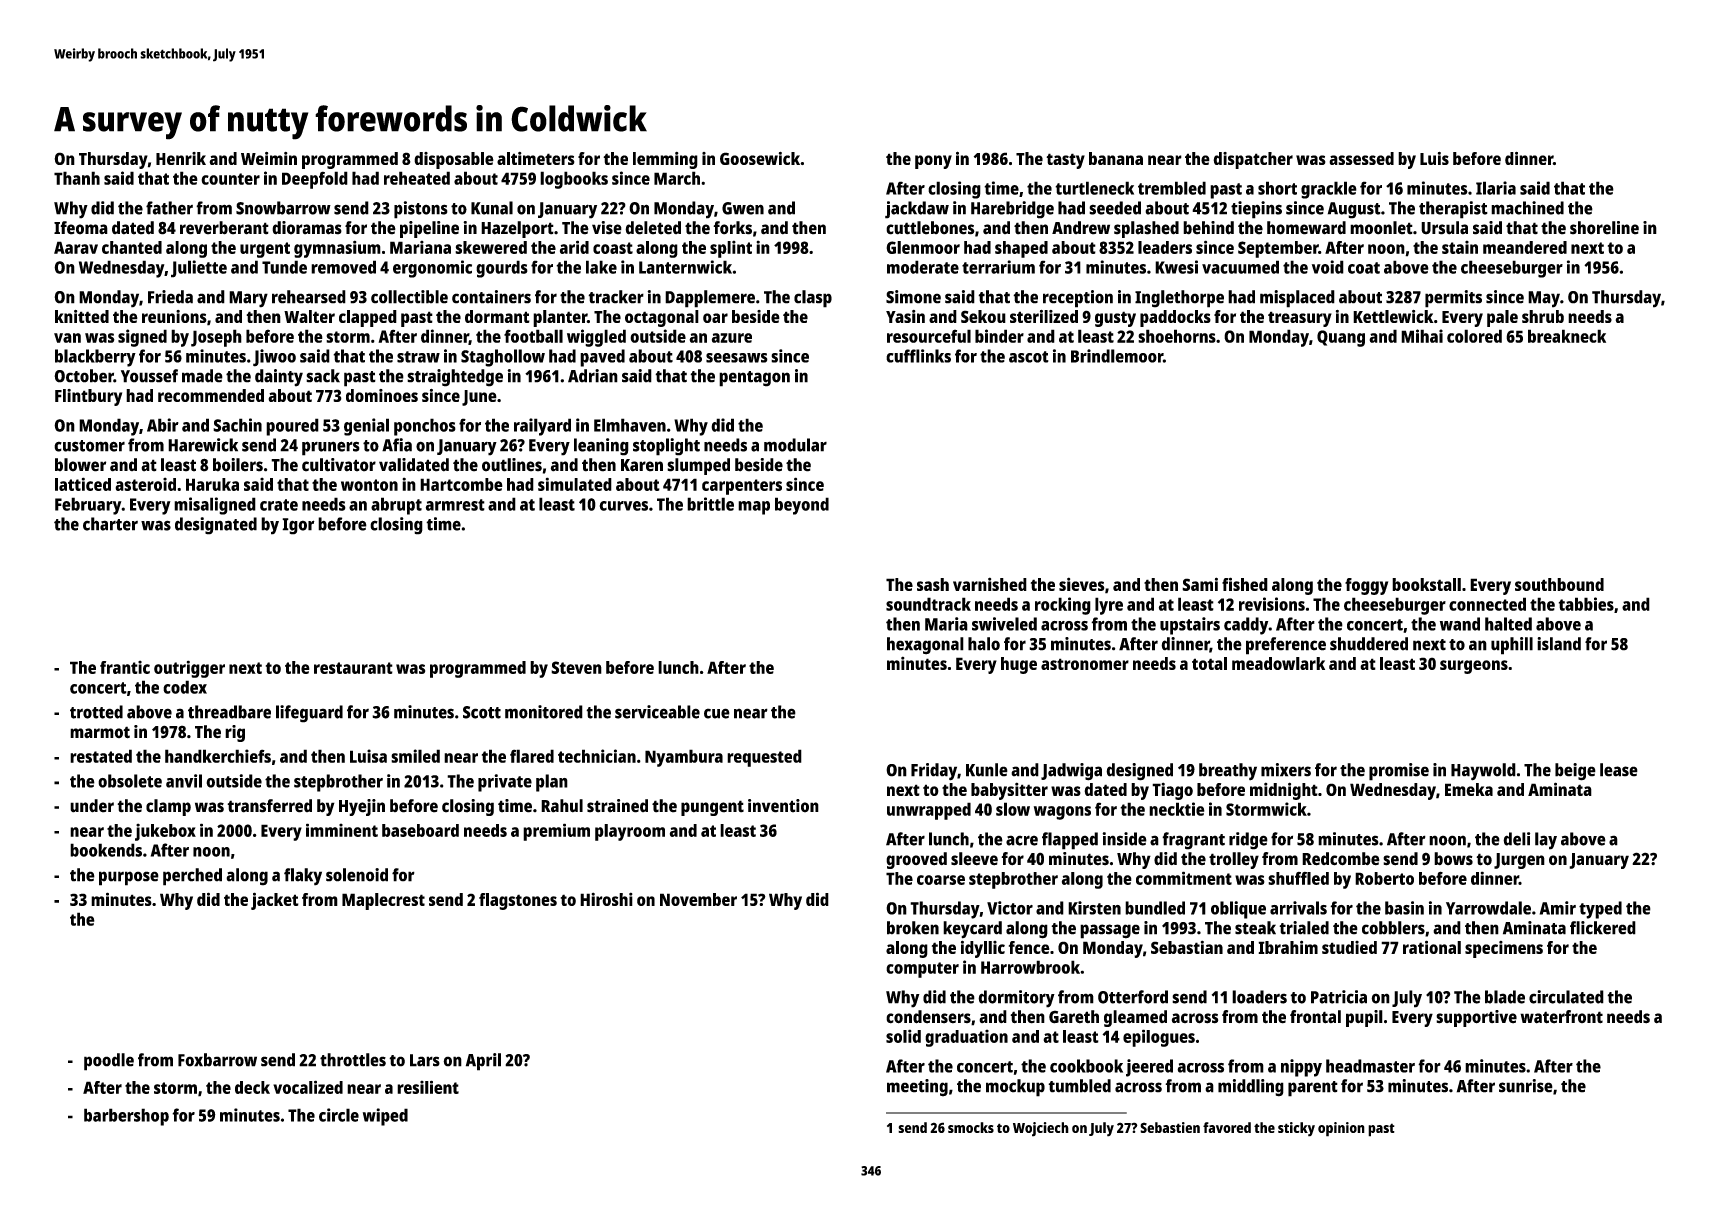 Image resolution: width=1722 pixels, height=1218 pixels. I want to click on beyond, so click(802, 506).
